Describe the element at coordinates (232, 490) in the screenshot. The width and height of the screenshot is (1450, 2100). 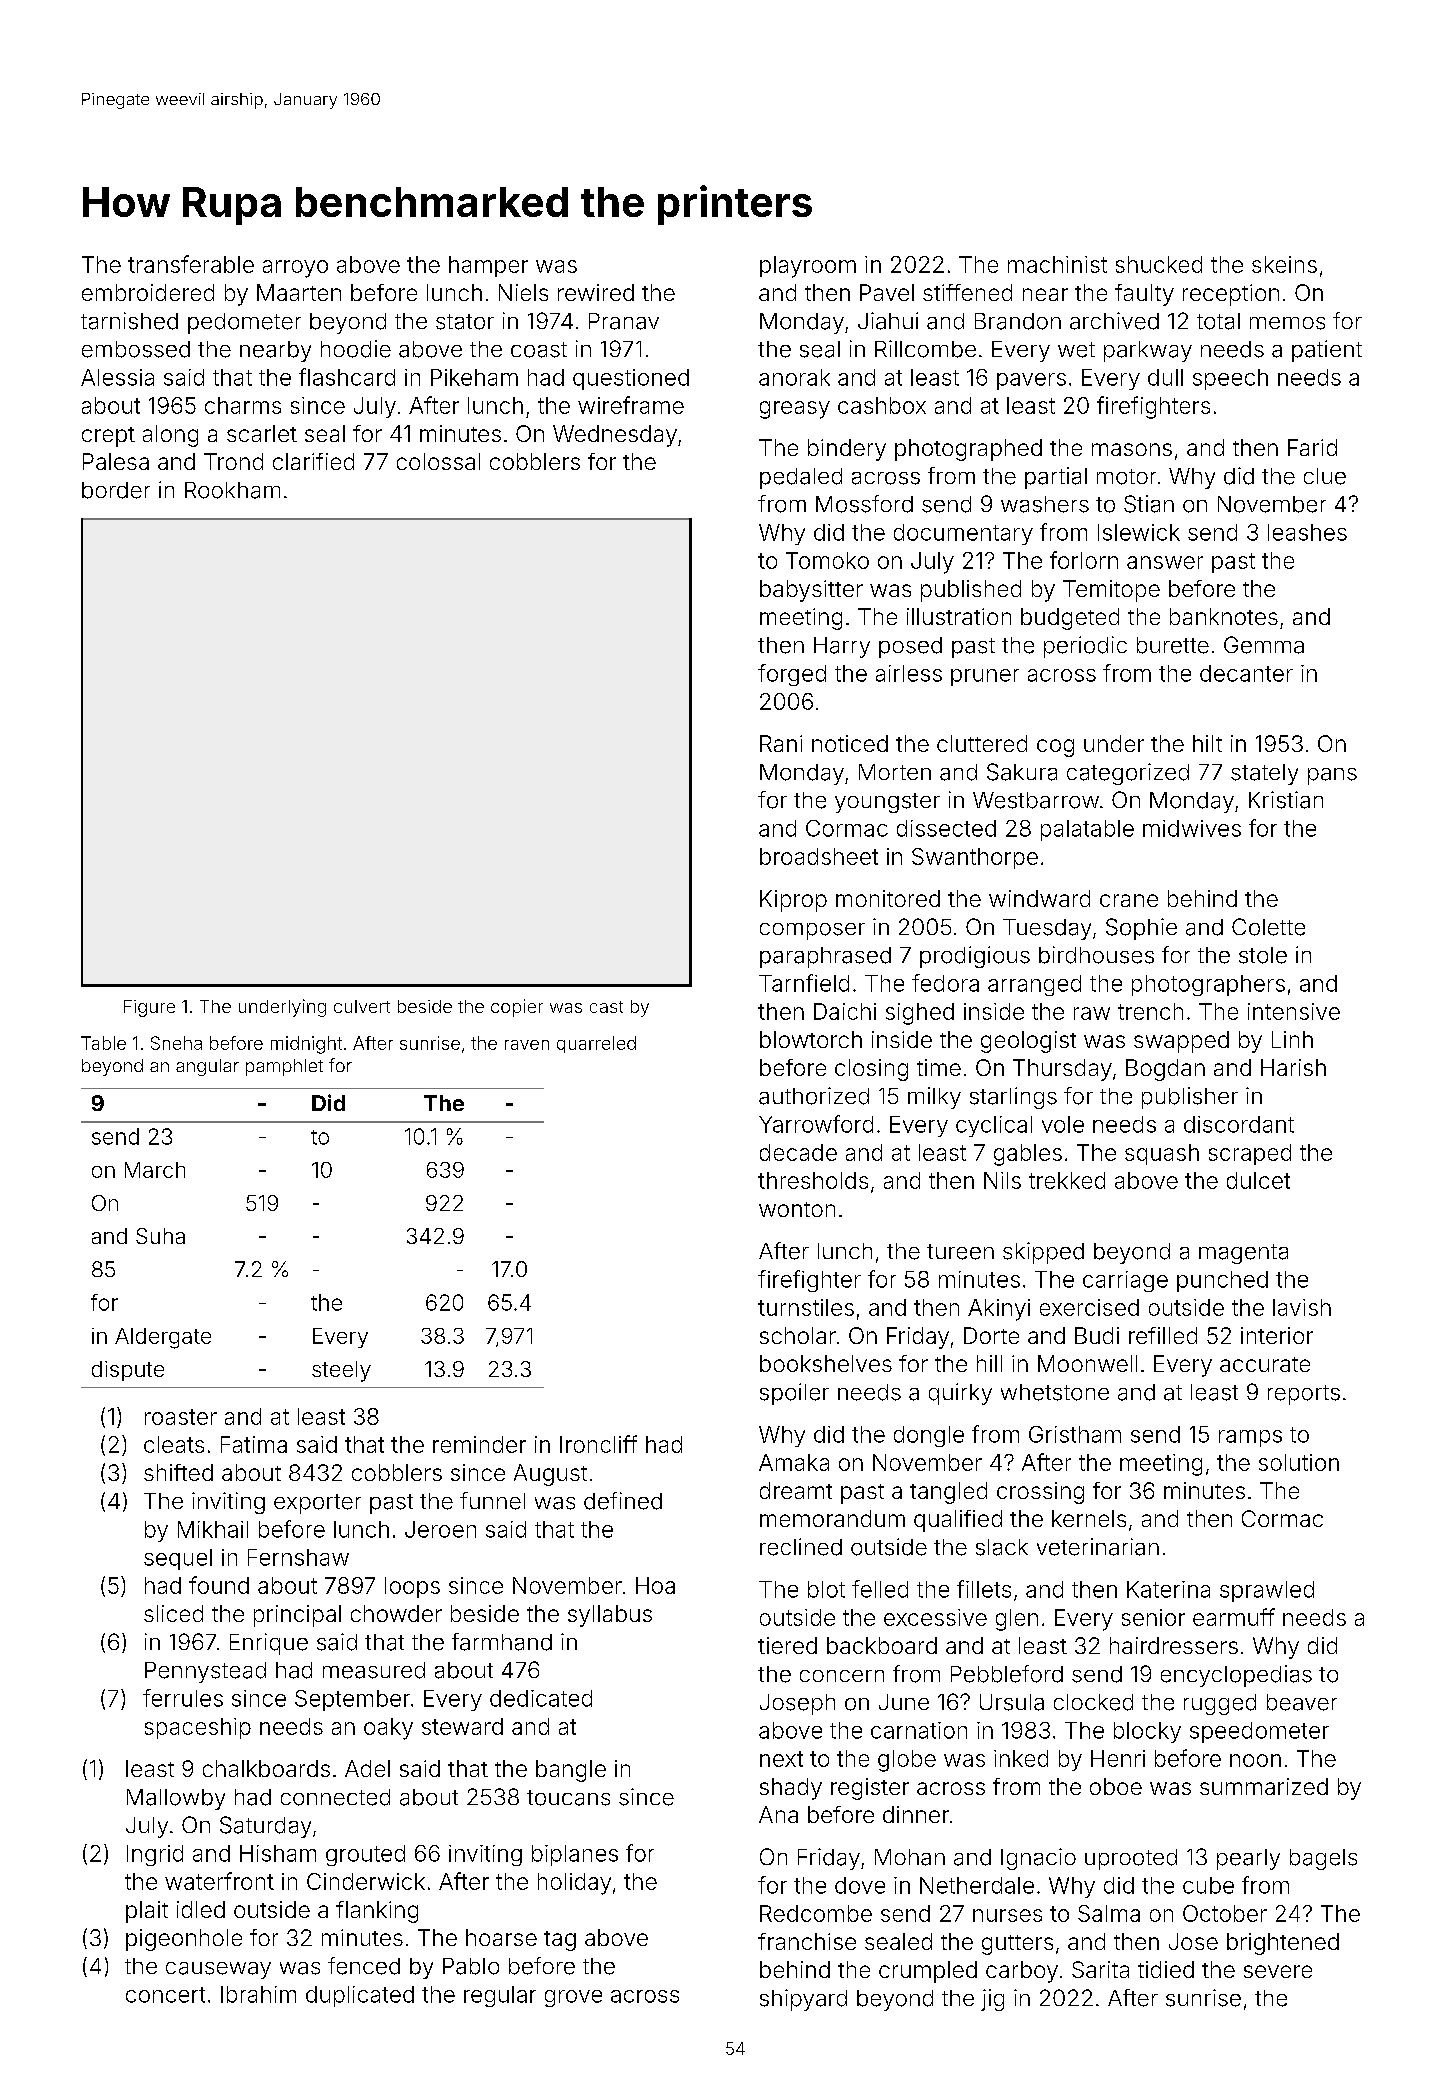
I see `Rookham` at that location.
